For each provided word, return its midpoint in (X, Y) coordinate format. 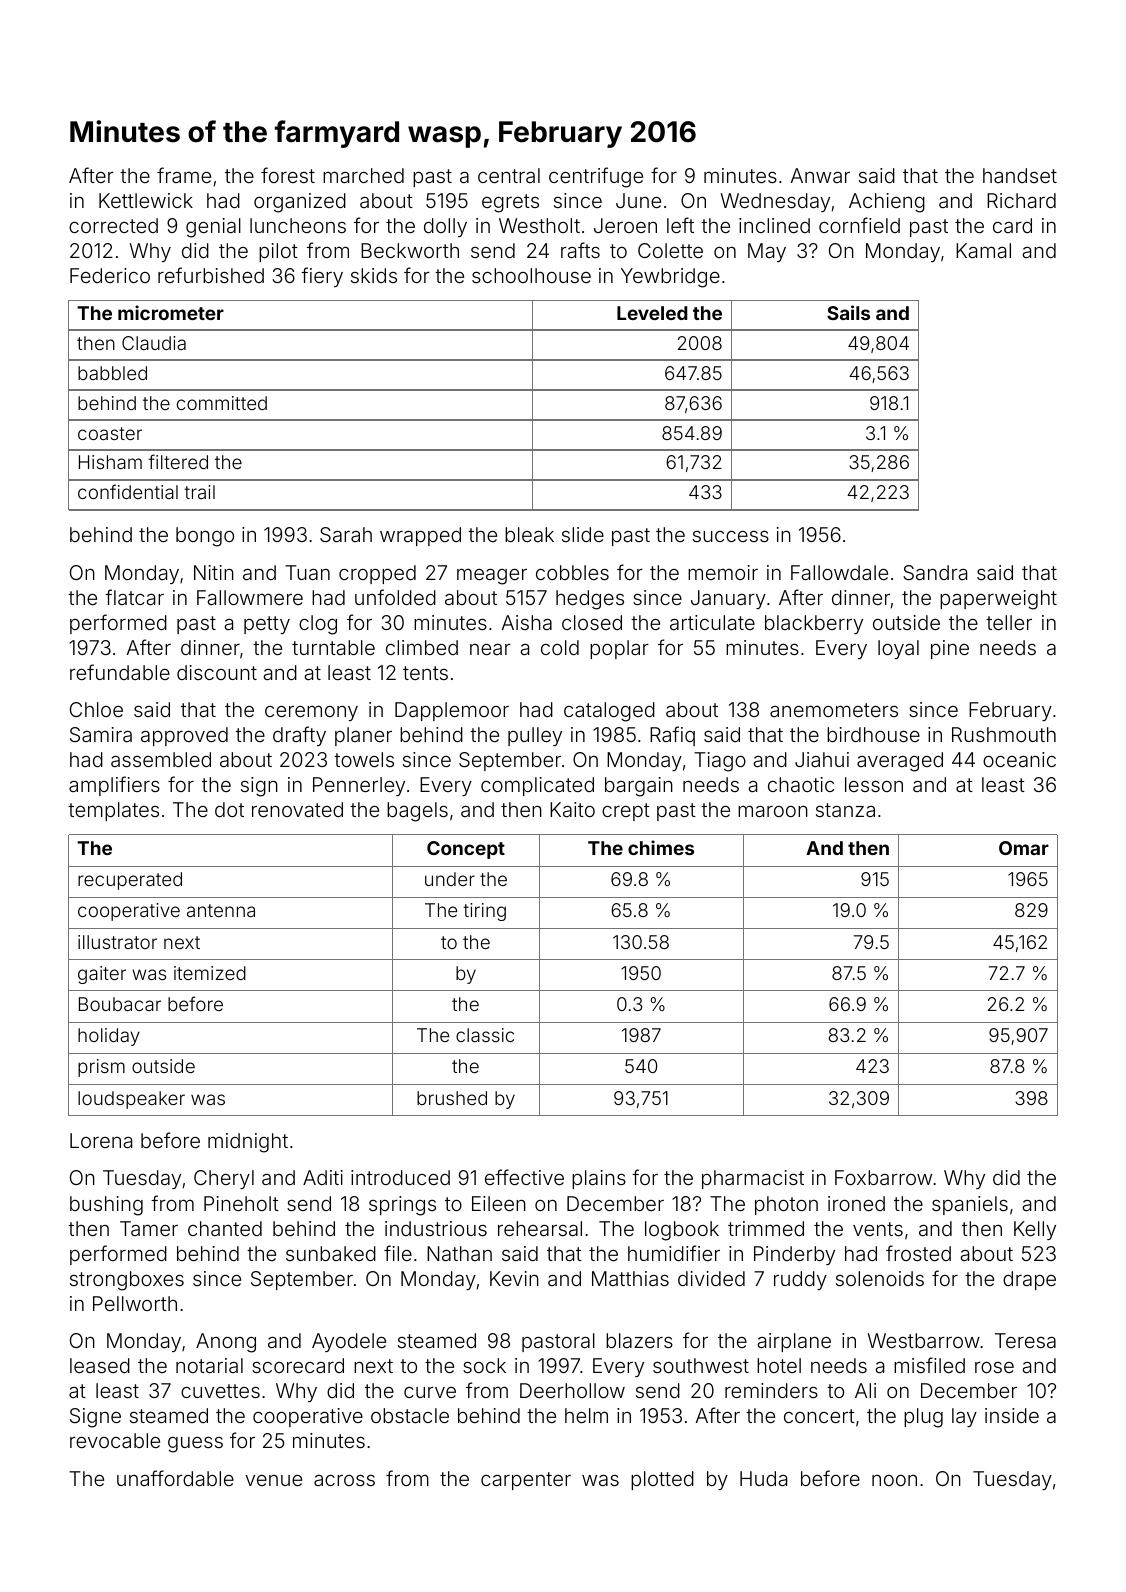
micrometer (171, 312)
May (767, 252)
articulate (712, 622)
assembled (161, 759)
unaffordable (175, 1478)
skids (374, 275)
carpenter (526, 1481)
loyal (898, 649)
